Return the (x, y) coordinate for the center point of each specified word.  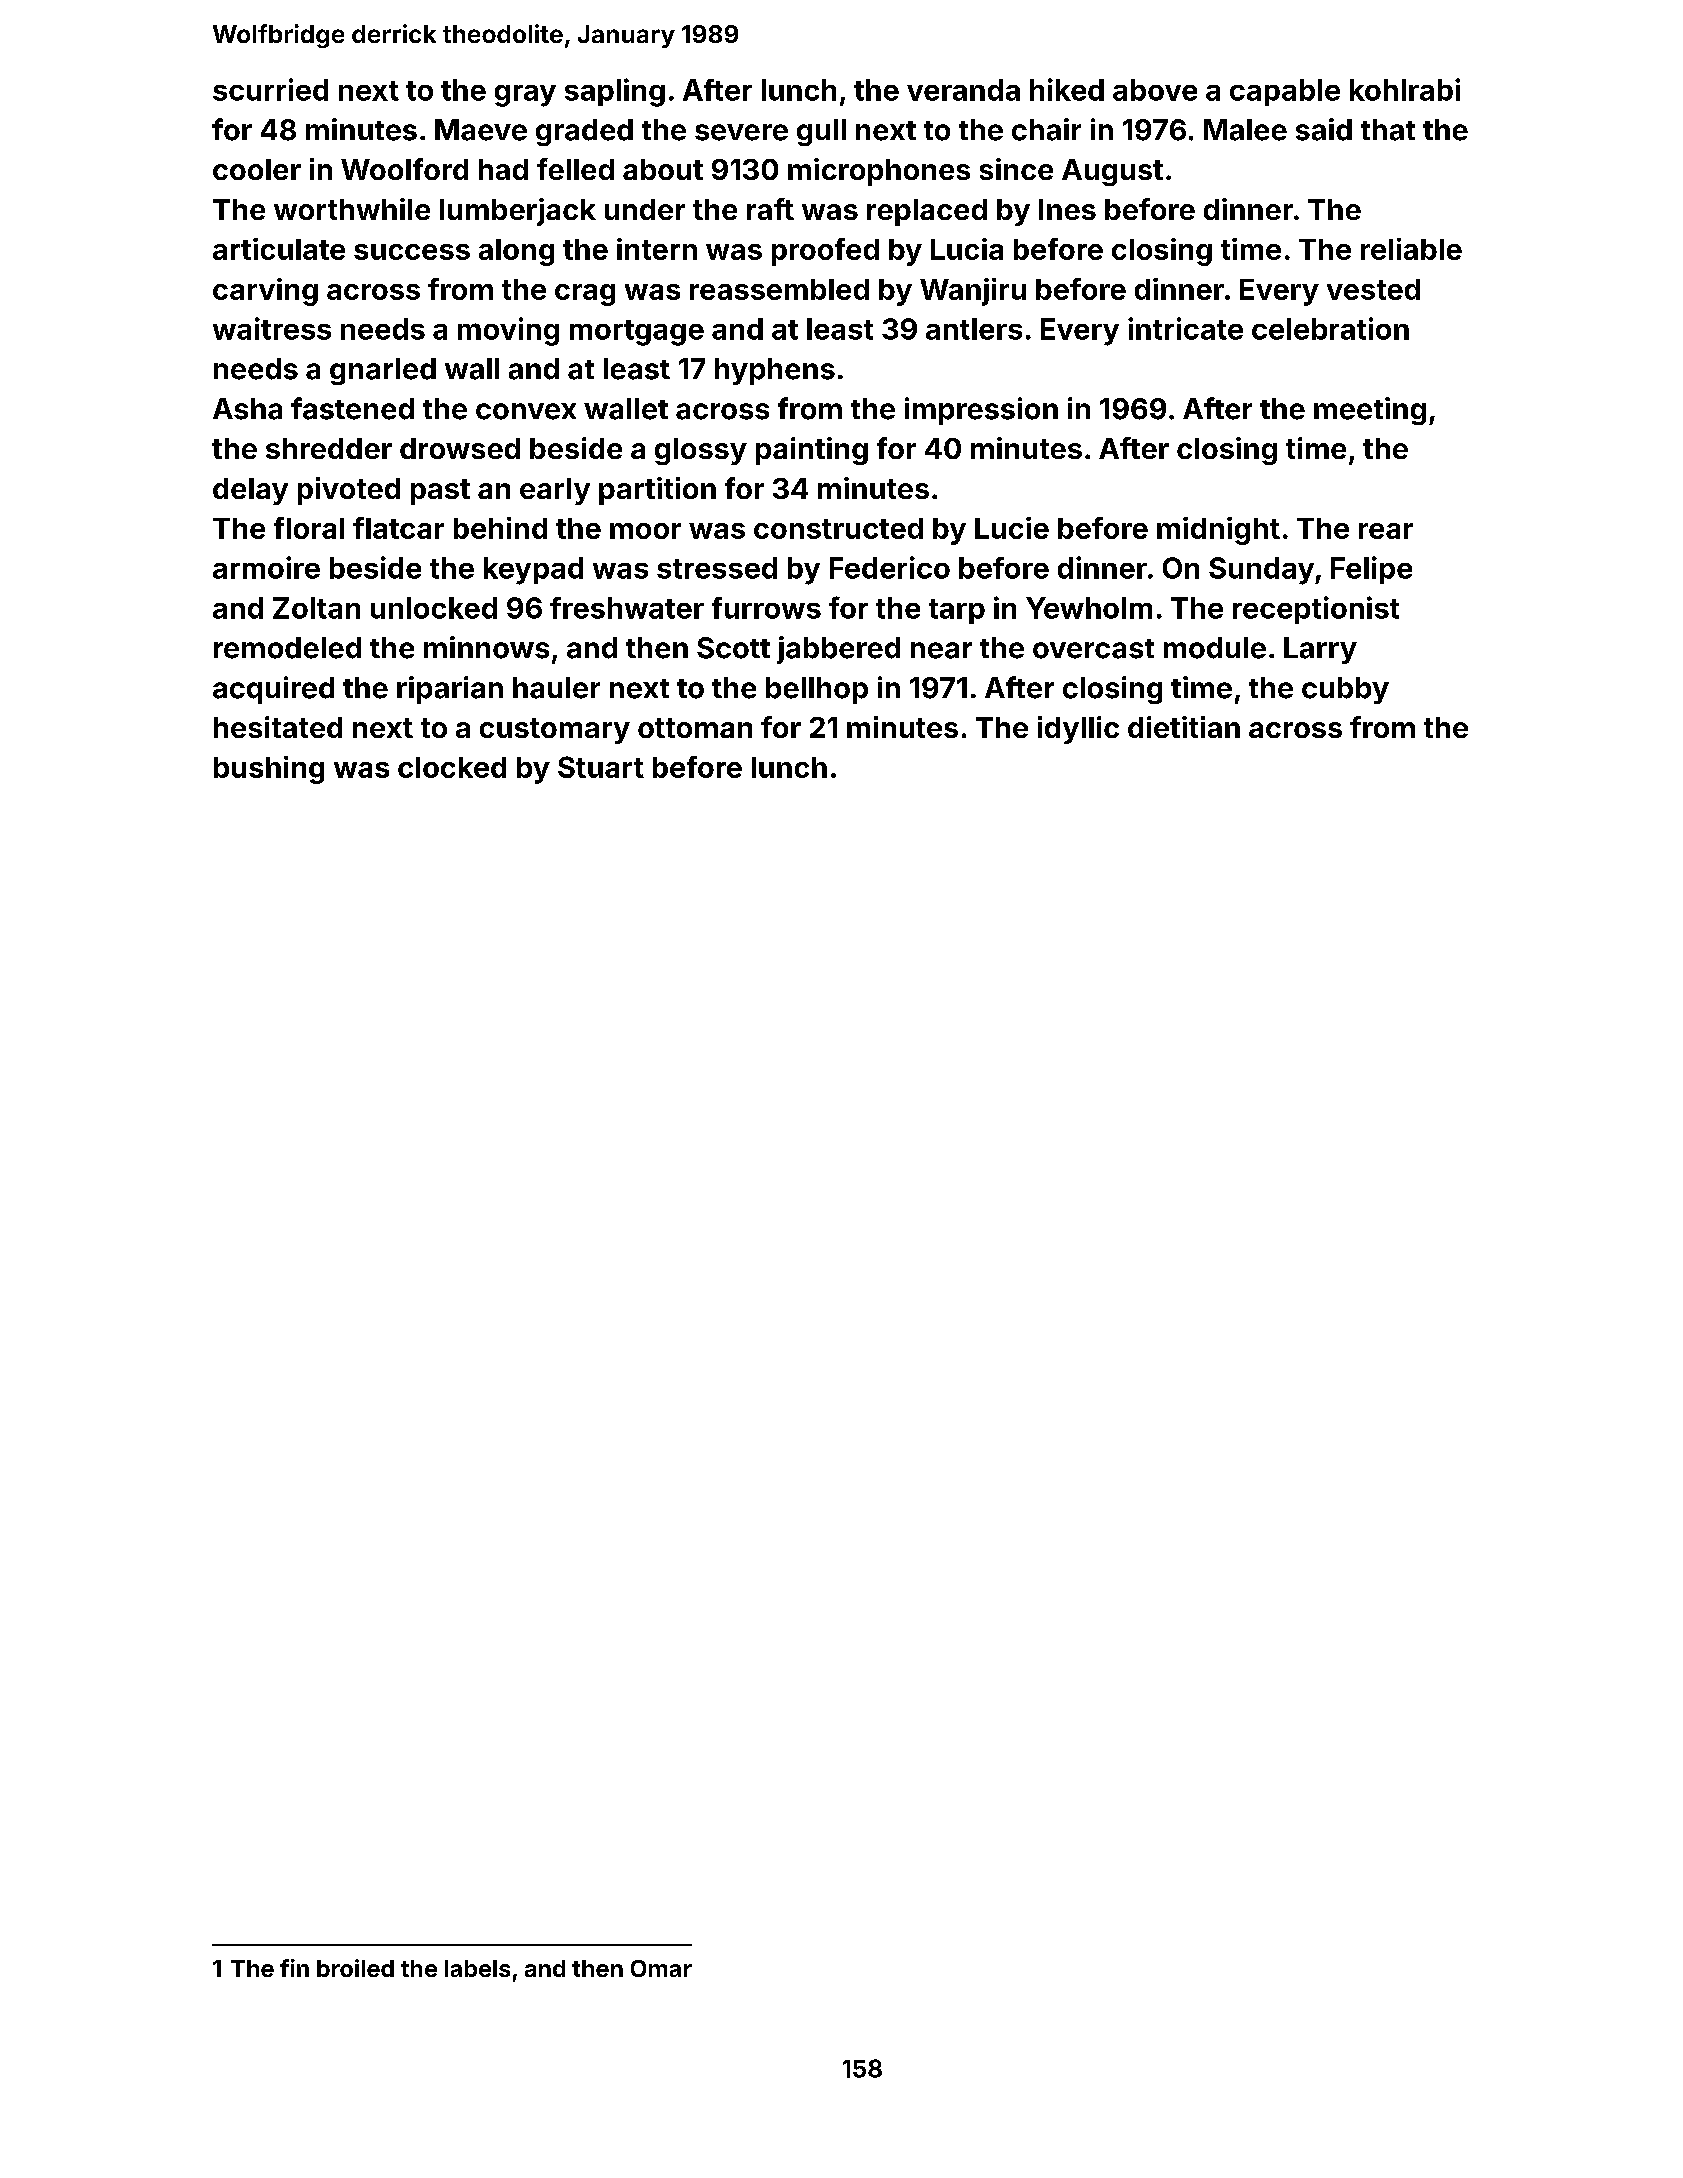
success (412, 252)
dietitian (1184, 727)
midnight (1218, 531)
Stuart (601, 767)
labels (477, 1968)
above (1155, 90)
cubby (1345, 690)
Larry (1320, 650)
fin (294, 1968)
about (663, 169)
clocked (452, 767)
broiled (355, 1968)
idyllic (1078, 730)
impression (981, 411)
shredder (329, 448)
